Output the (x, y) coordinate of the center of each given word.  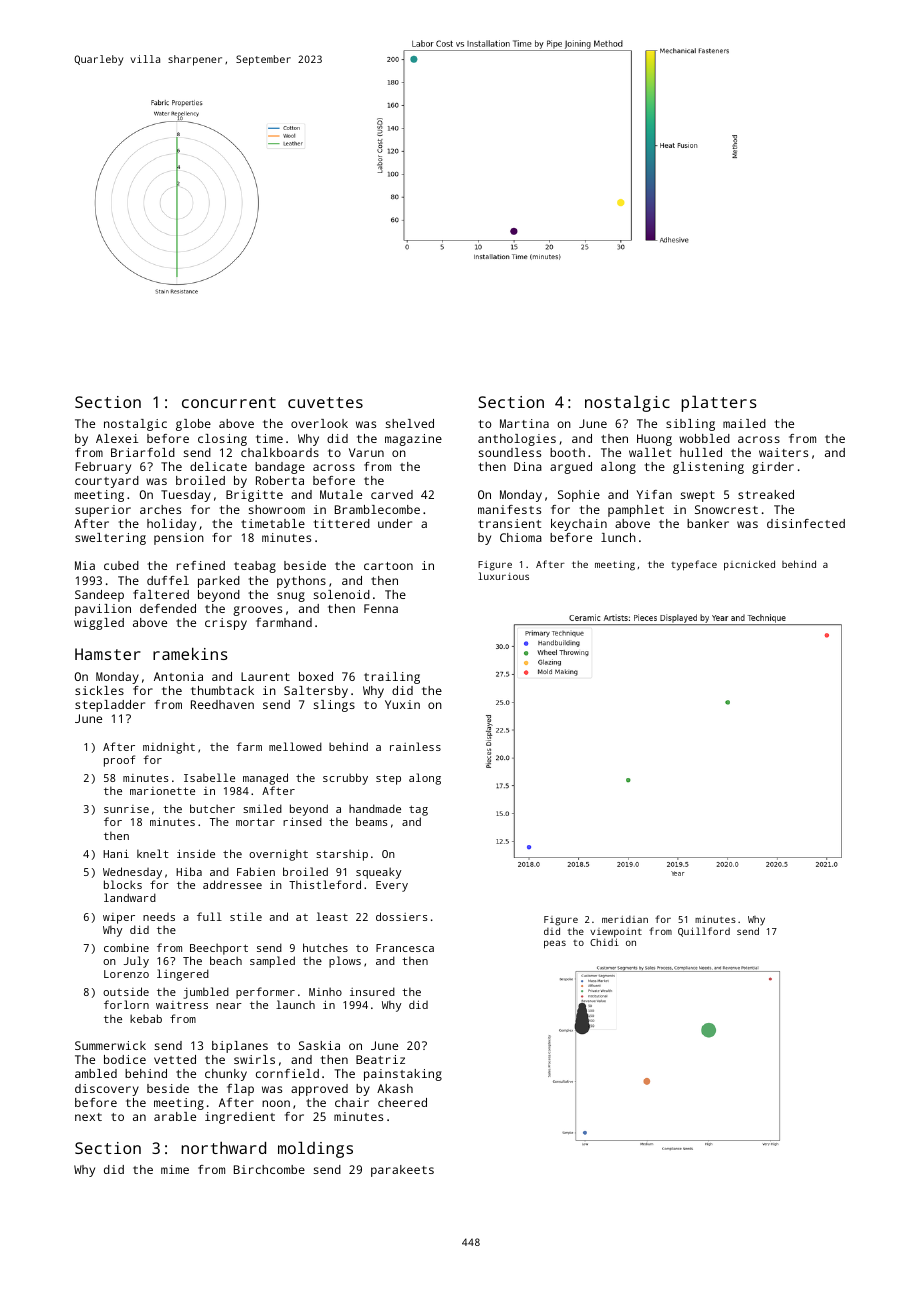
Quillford (704, 932)
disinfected (806, 523)
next (88, 1117)
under (395, 523)
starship (342, 855)
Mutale (341, 494)
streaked (766, 494)
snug (291, 597)
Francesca (405, 948)
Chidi (604, 942)
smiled (262, 808)
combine (126, 947)
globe (193, 425)
